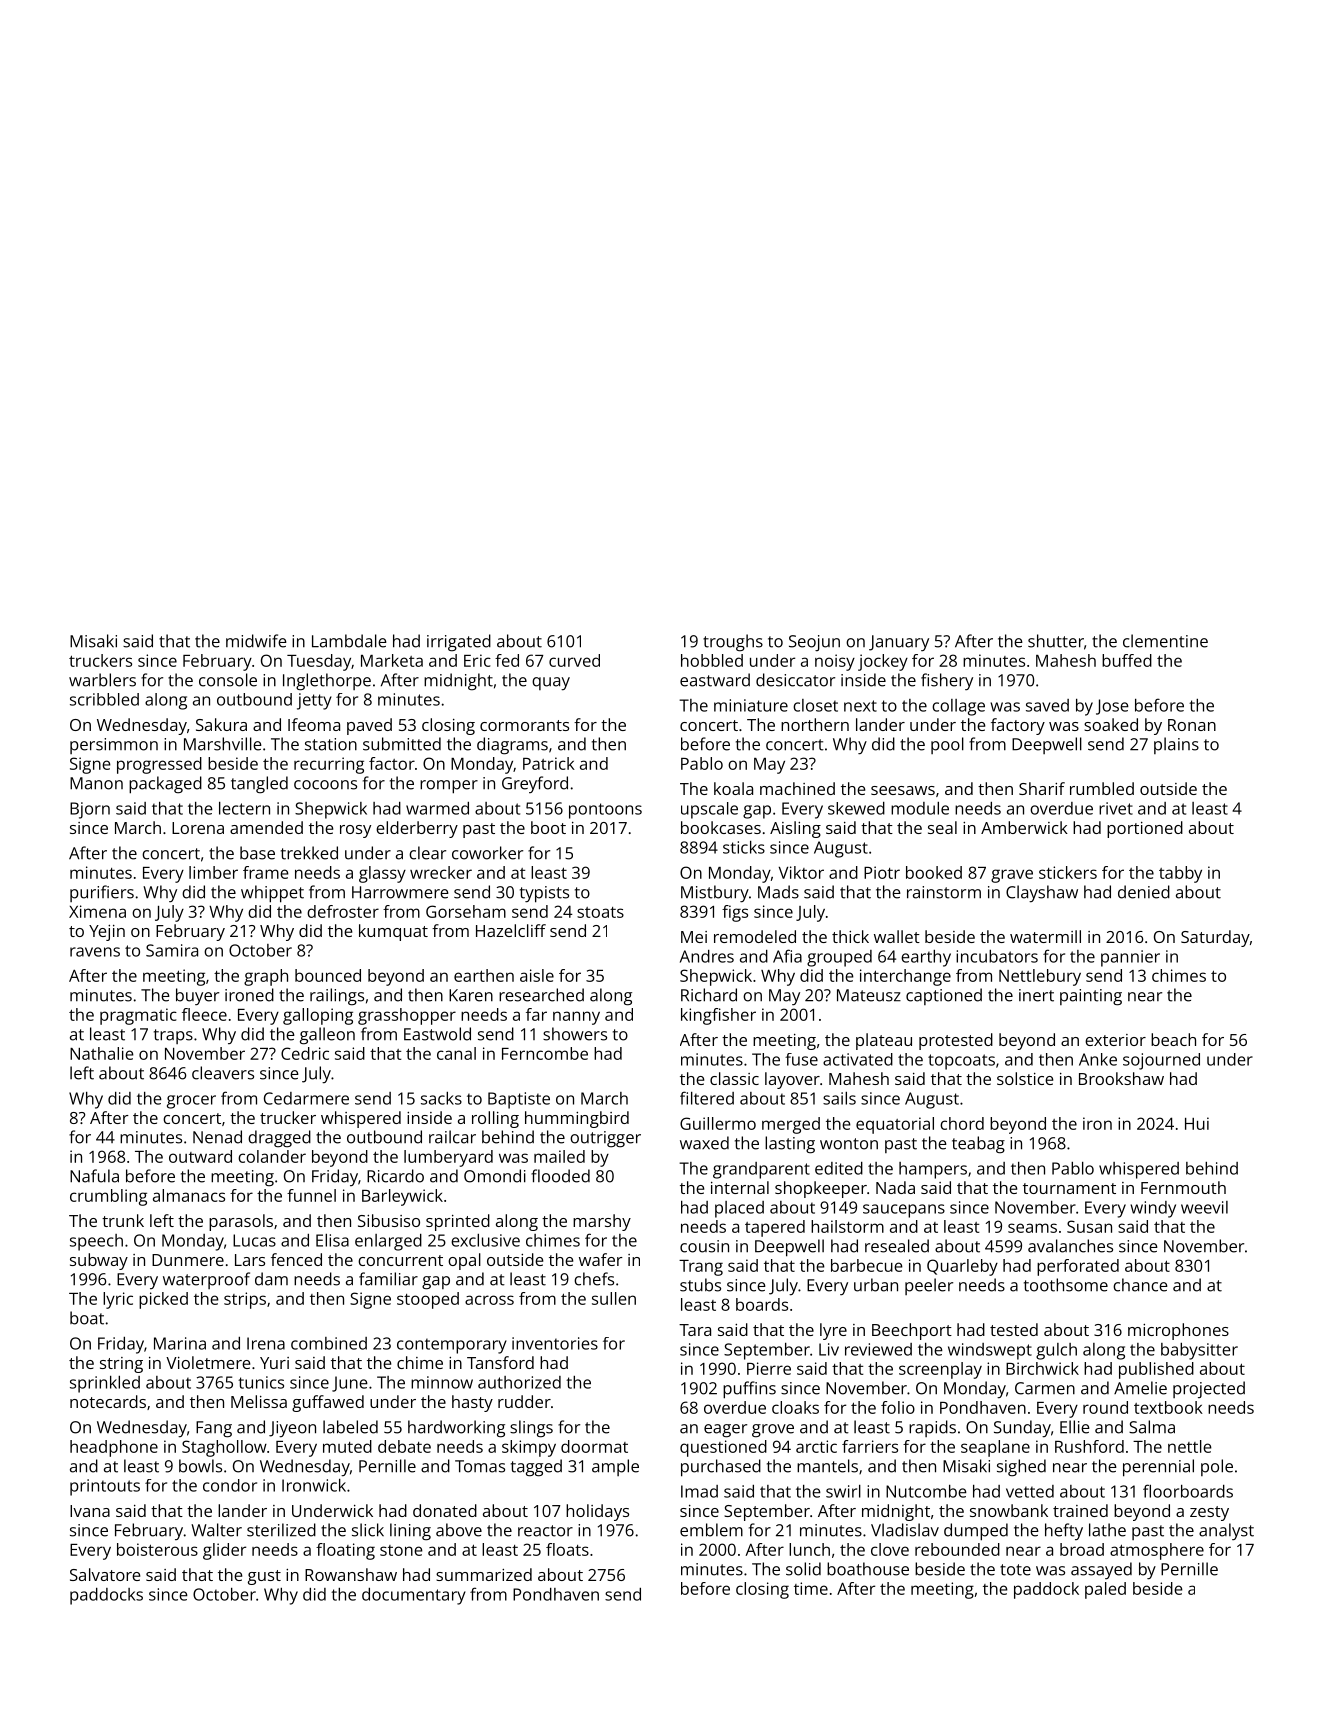  What do you see at coordinates (395, 1176) in the screenshot?
I see `Ricardo` at bounding box center [395, 1176].
